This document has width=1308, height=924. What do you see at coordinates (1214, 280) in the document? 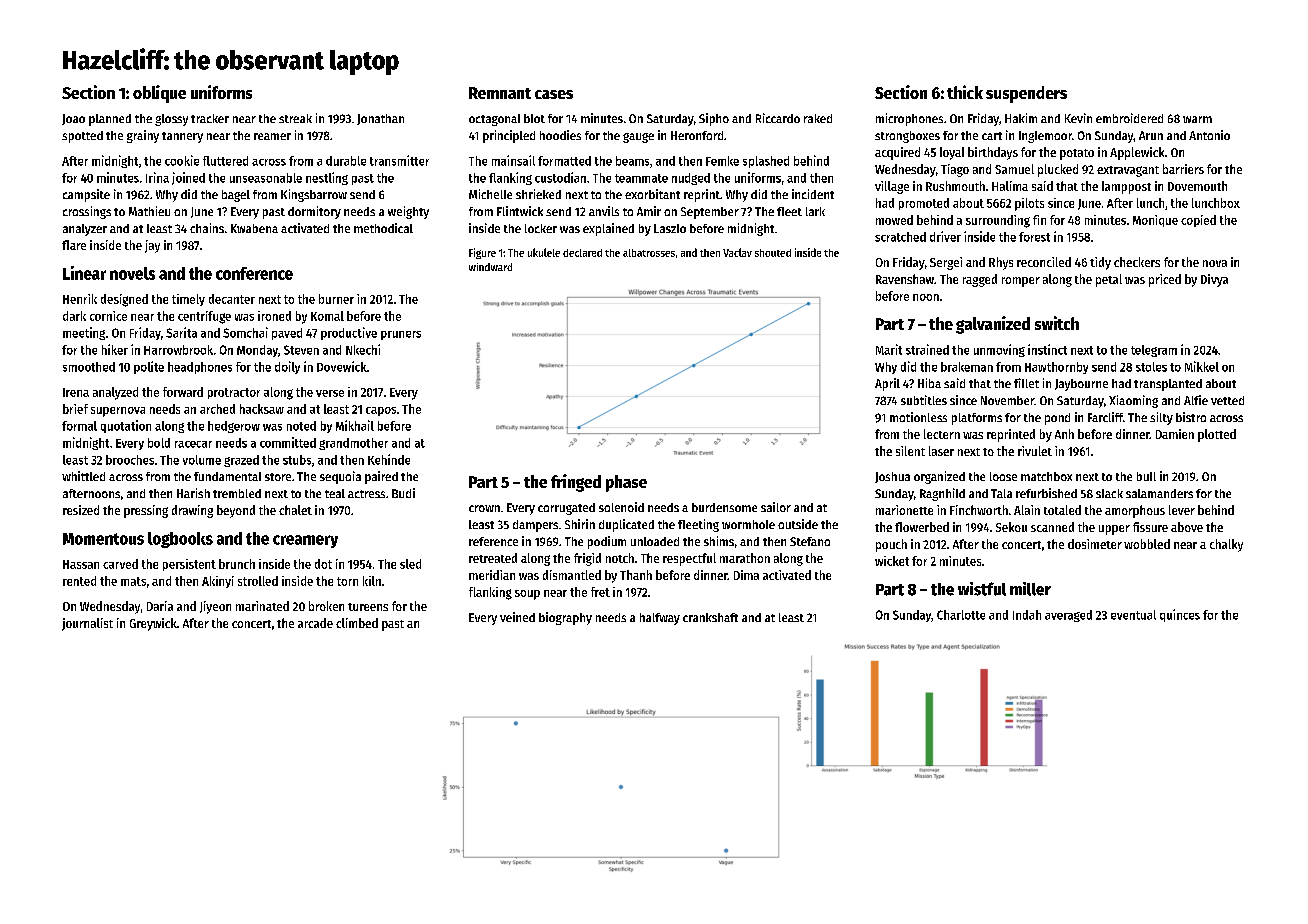
I see `Divya` at bounding box center [1214, 280].
